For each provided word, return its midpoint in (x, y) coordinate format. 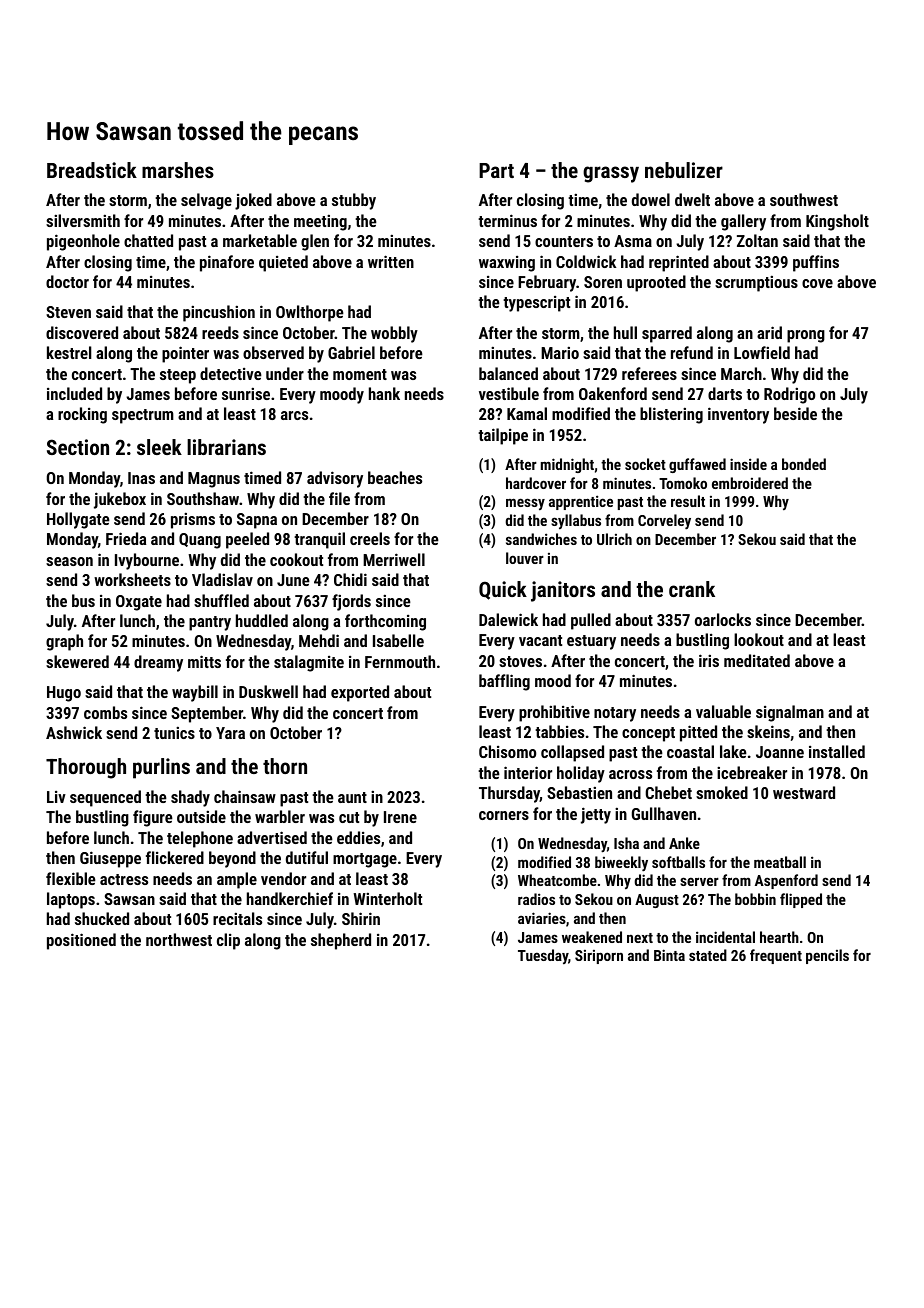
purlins (161, 768)
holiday (581, 774)
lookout (759, 639)
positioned (81, 941)
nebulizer (684, 170)
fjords (351, 602)
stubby (354, 201)
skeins (768, 731)
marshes (178, 170)
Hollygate (78, 520)
